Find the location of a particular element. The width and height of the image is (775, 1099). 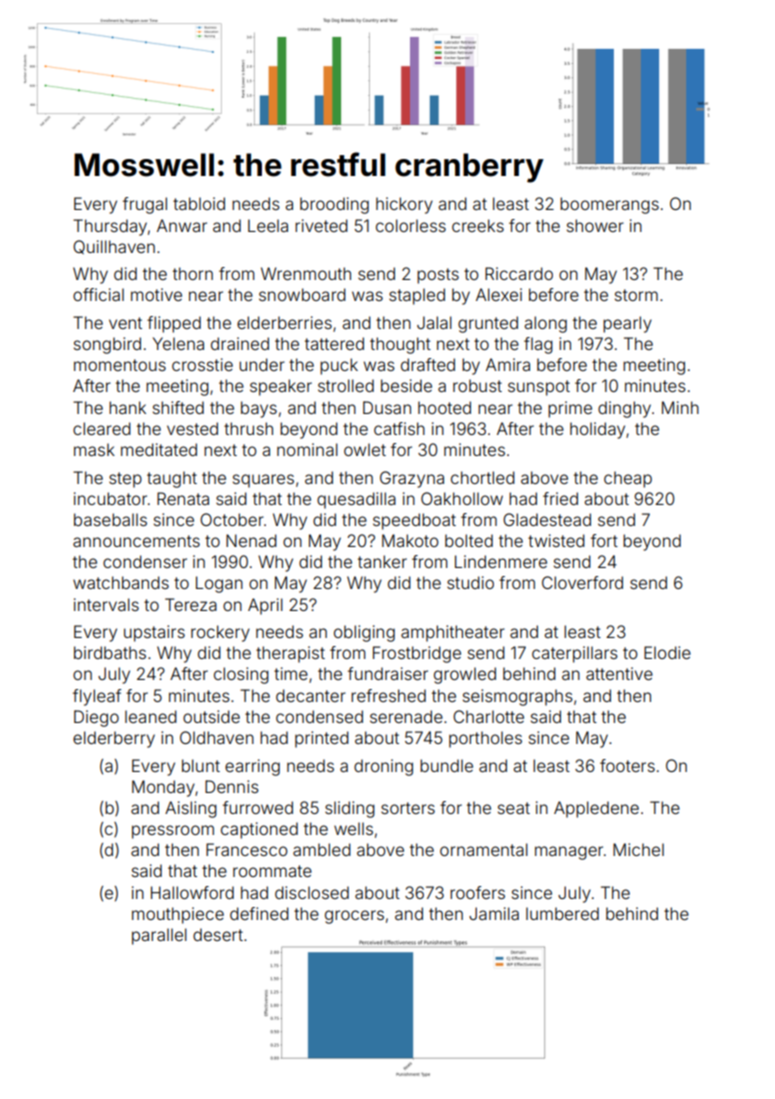

refreshed is located at coordinates (388, 695).
